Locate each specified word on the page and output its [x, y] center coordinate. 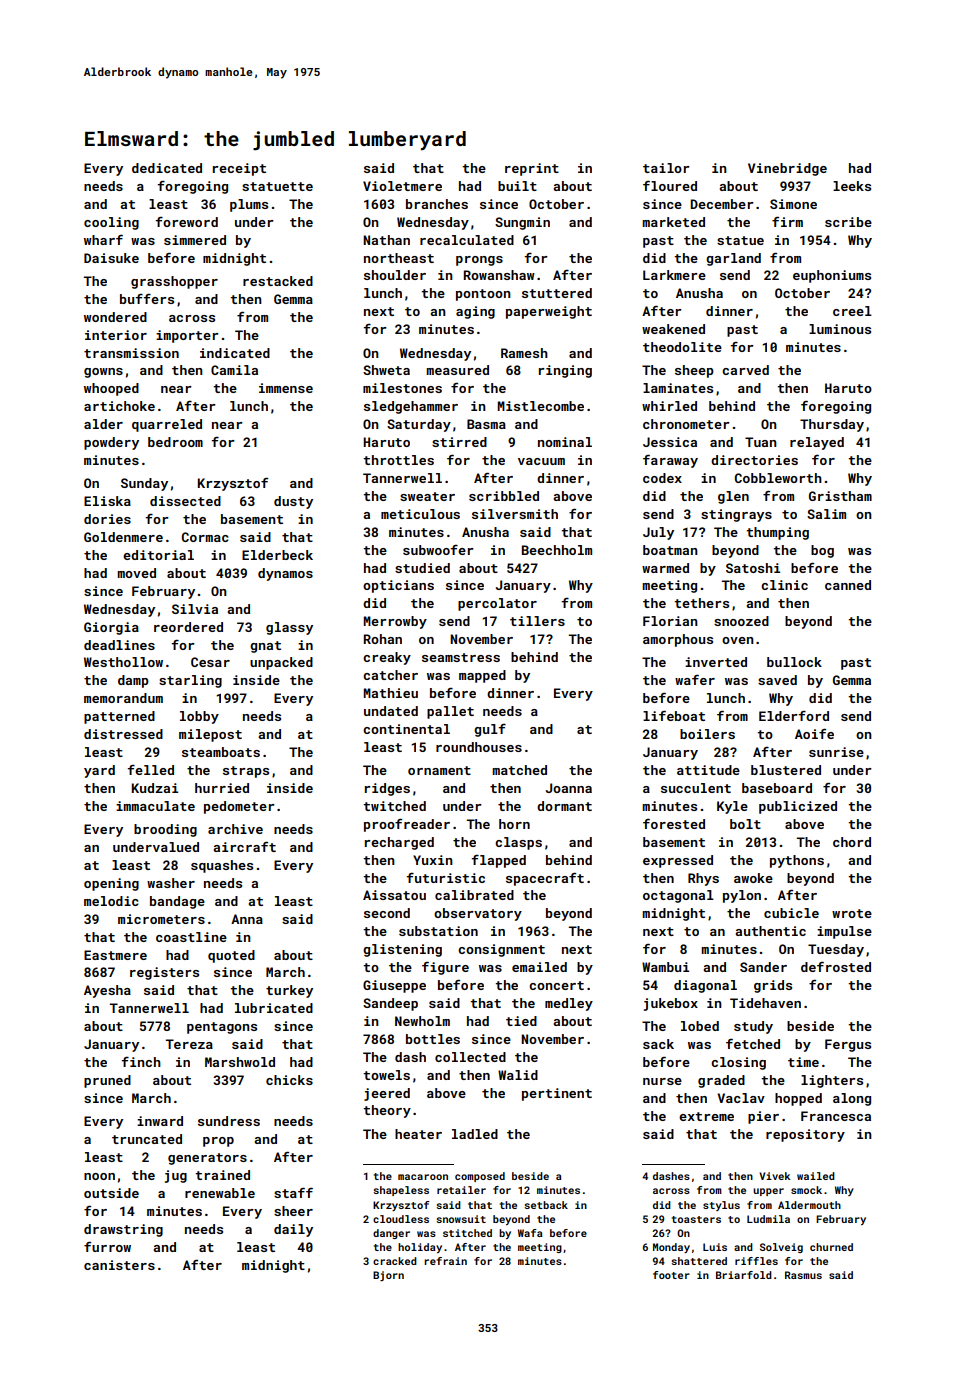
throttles [398, 460]
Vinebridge [787, 169]
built [517, 186]
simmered [195, 240]
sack [658, 1044]
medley [569, 1004]
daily [293, 1230]
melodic [111, 901]
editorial [158, 555]
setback [546, 1205]
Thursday [832, 425]
